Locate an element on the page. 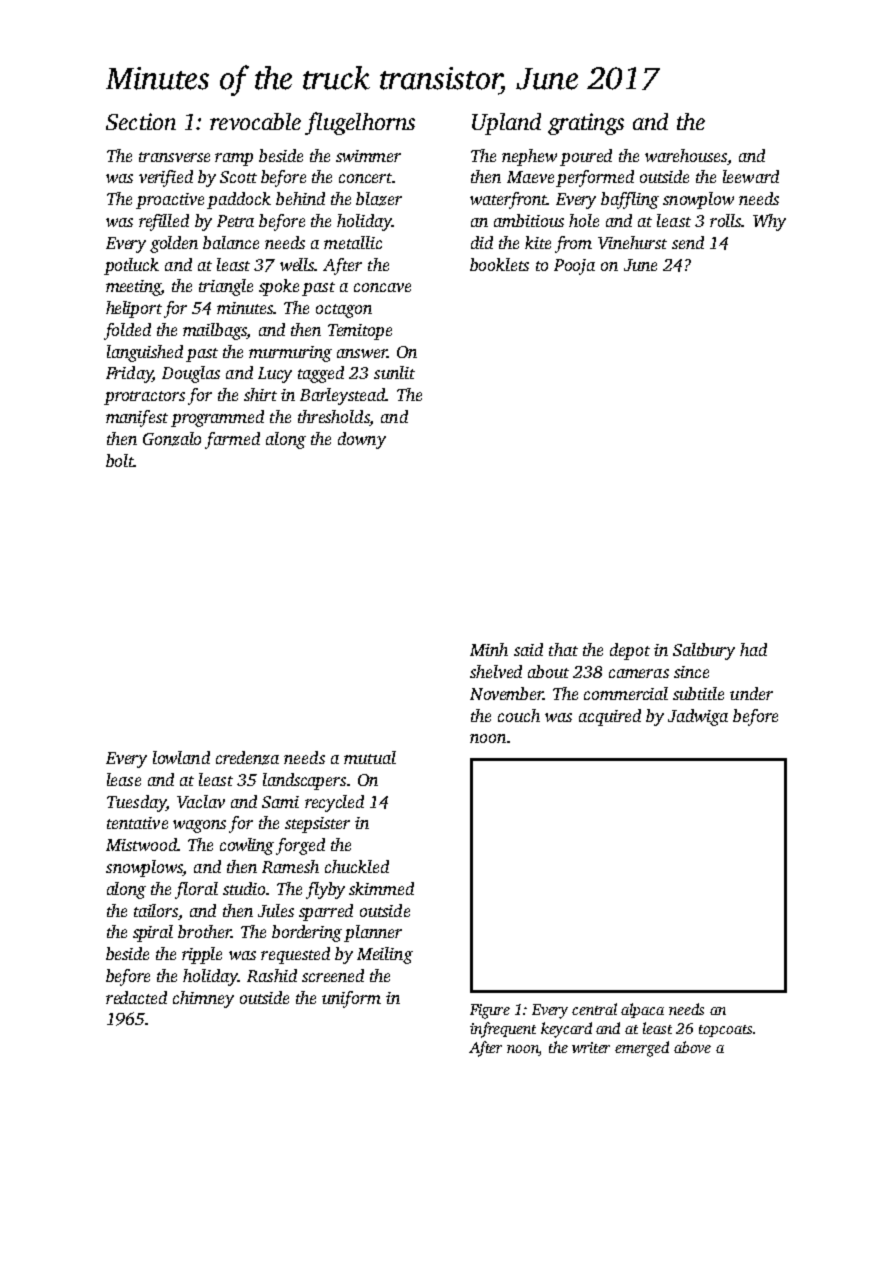 Image resolution: width=893 pixels, height=1267 pixels. lowland is located at coordinates (181, 757).
